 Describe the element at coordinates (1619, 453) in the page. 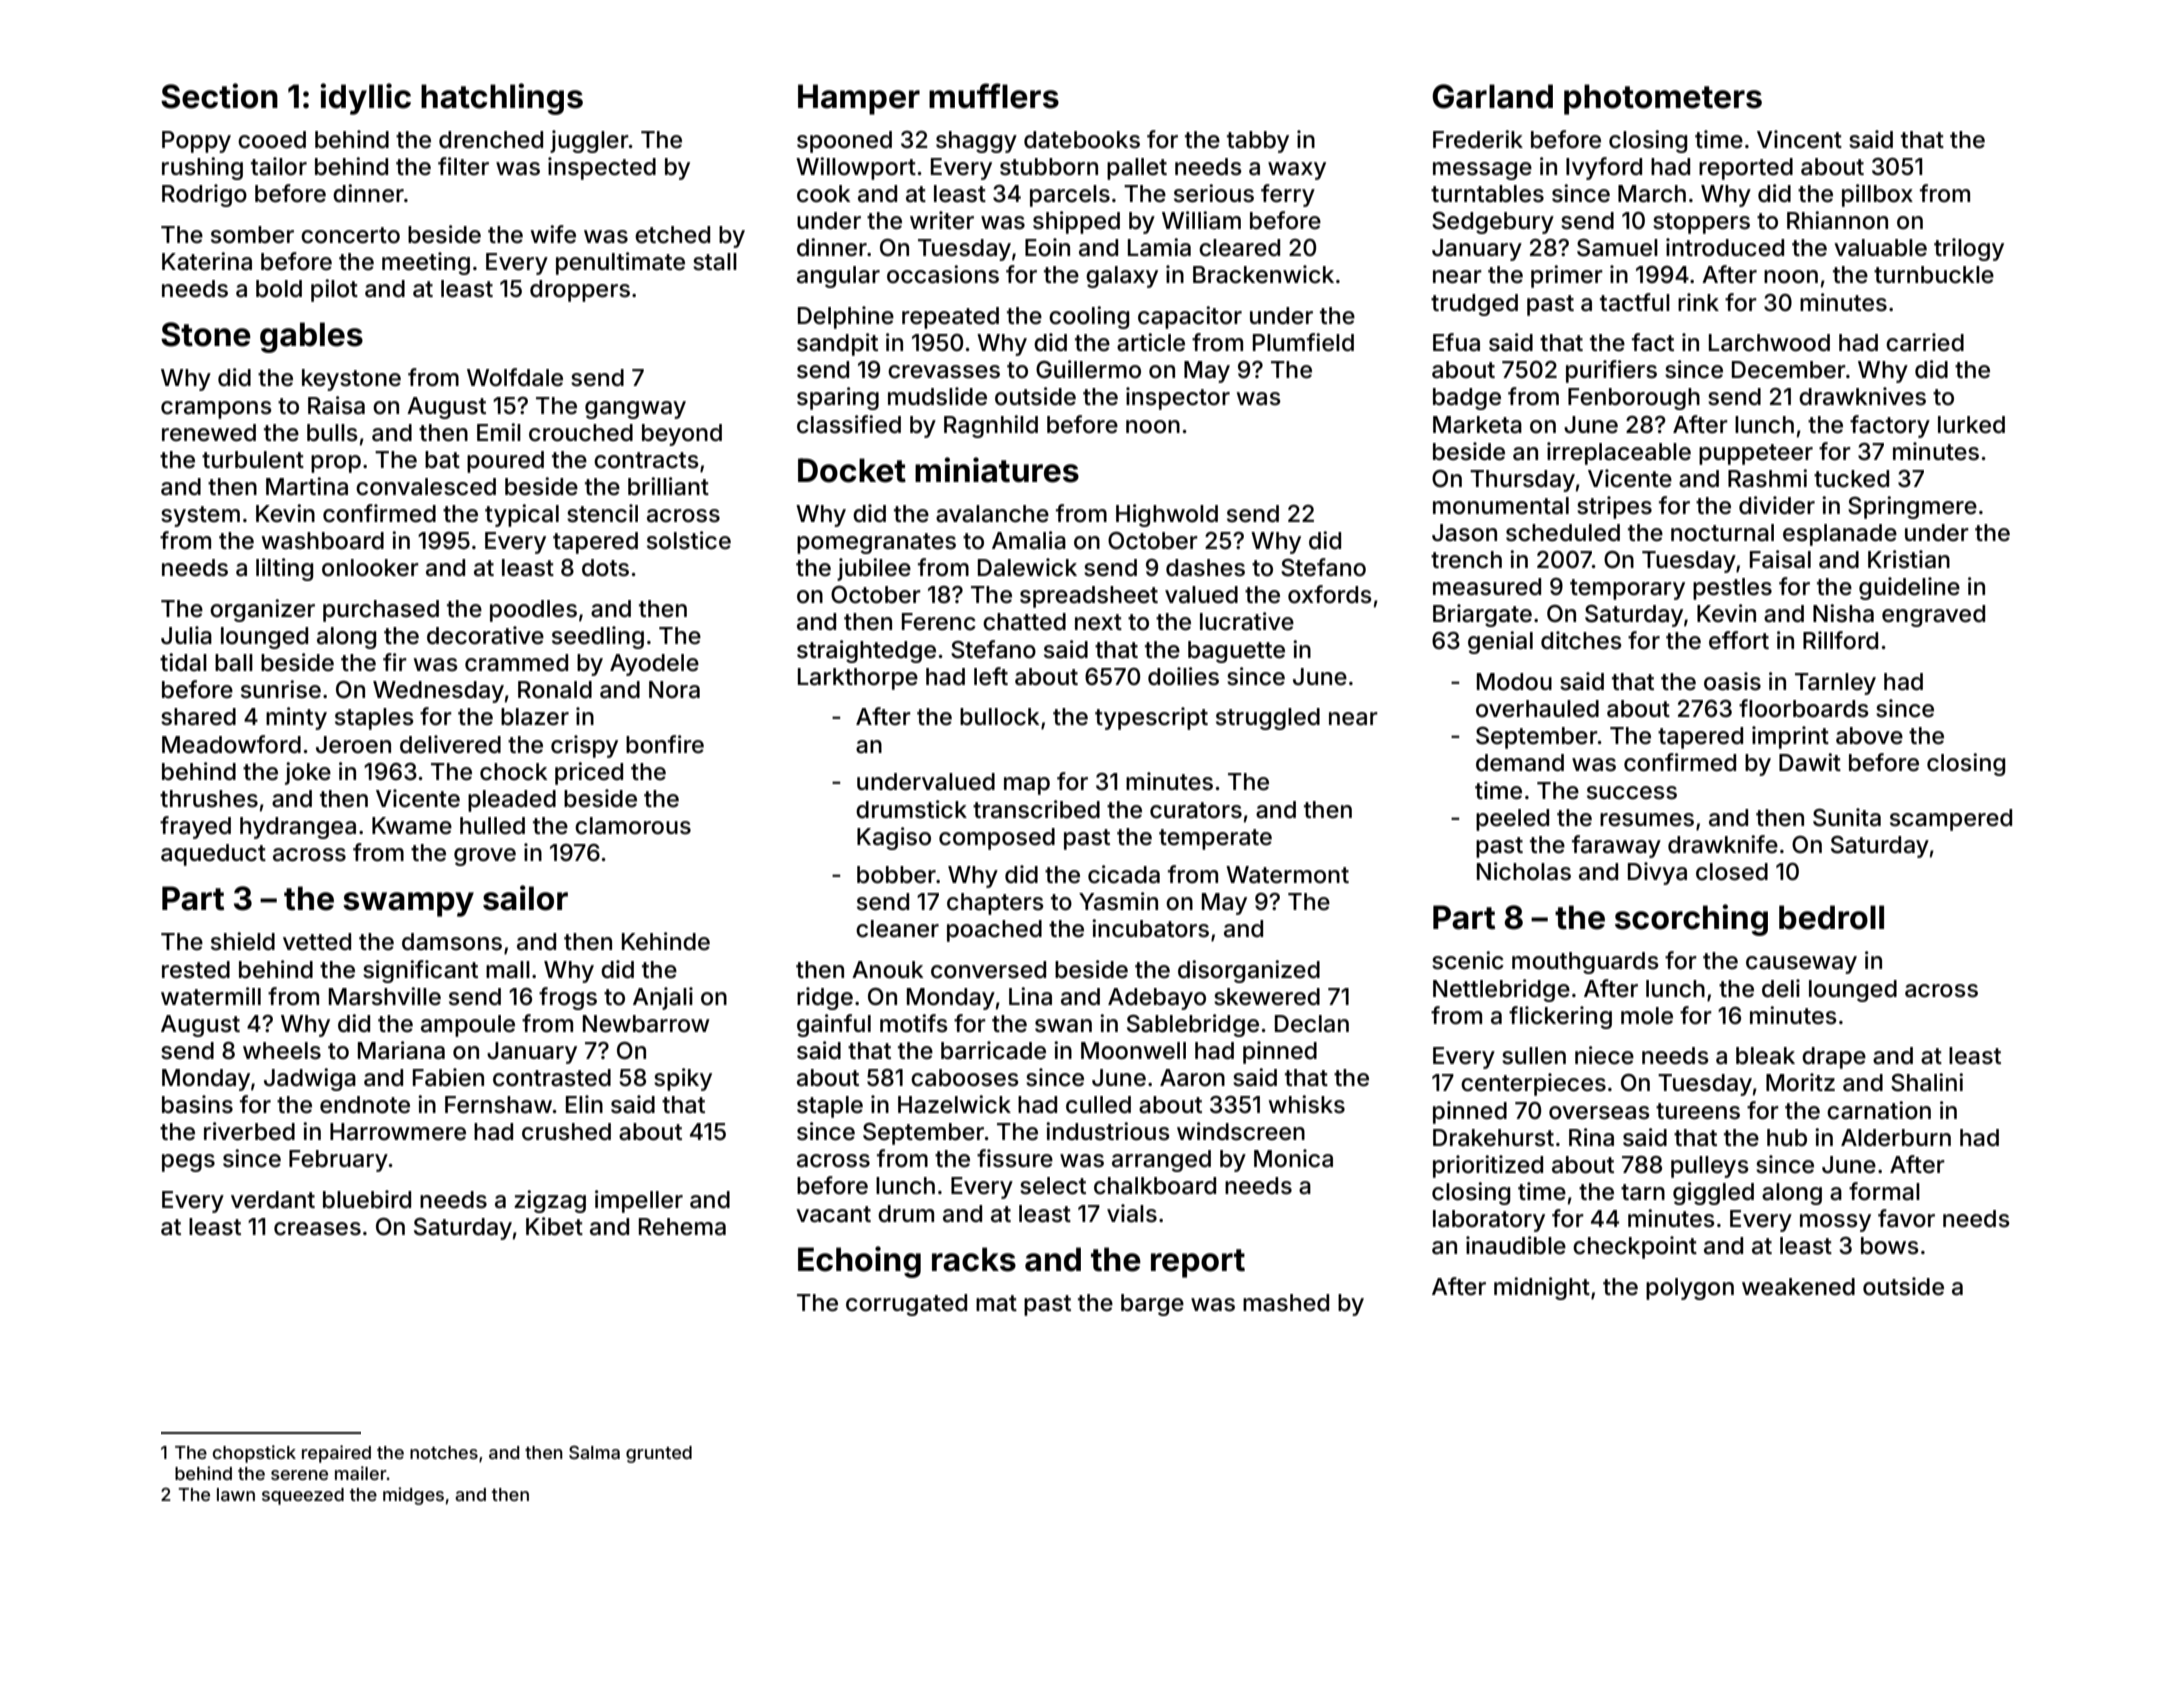

I see `irreplaceable` at that location.
